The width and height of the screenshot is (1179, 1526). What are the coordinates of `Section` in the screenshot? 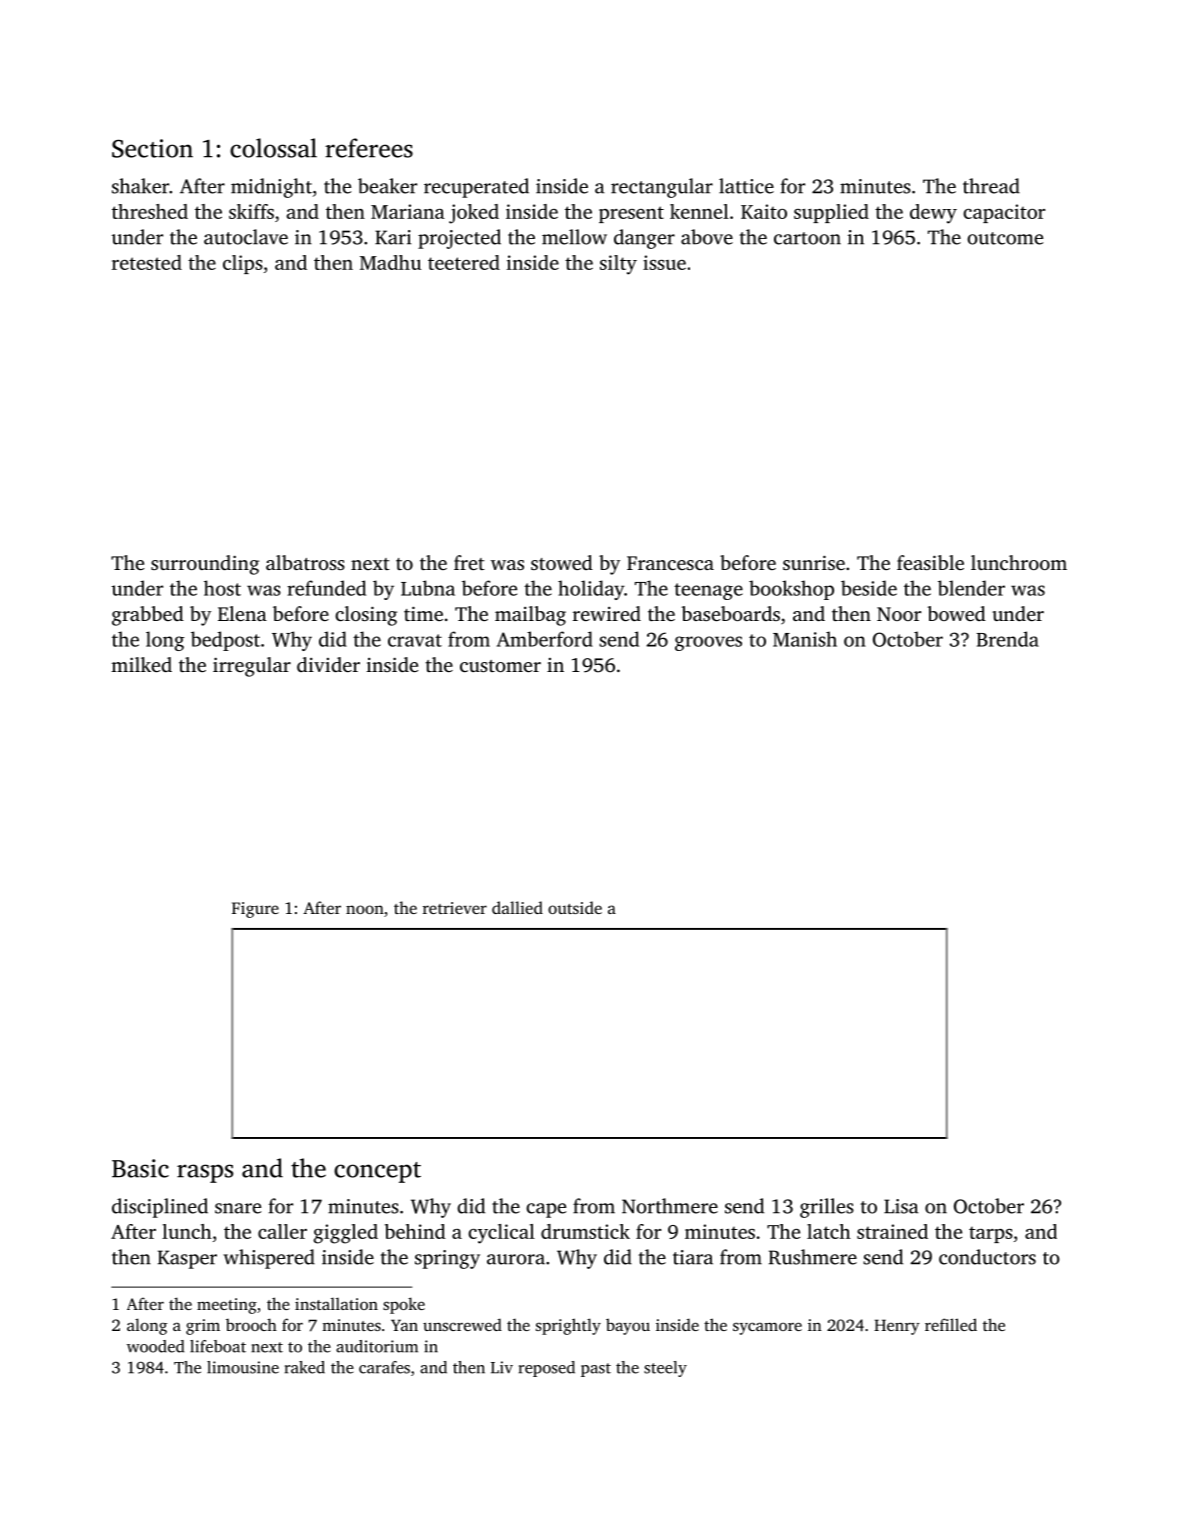 It's located at (152, 148).
